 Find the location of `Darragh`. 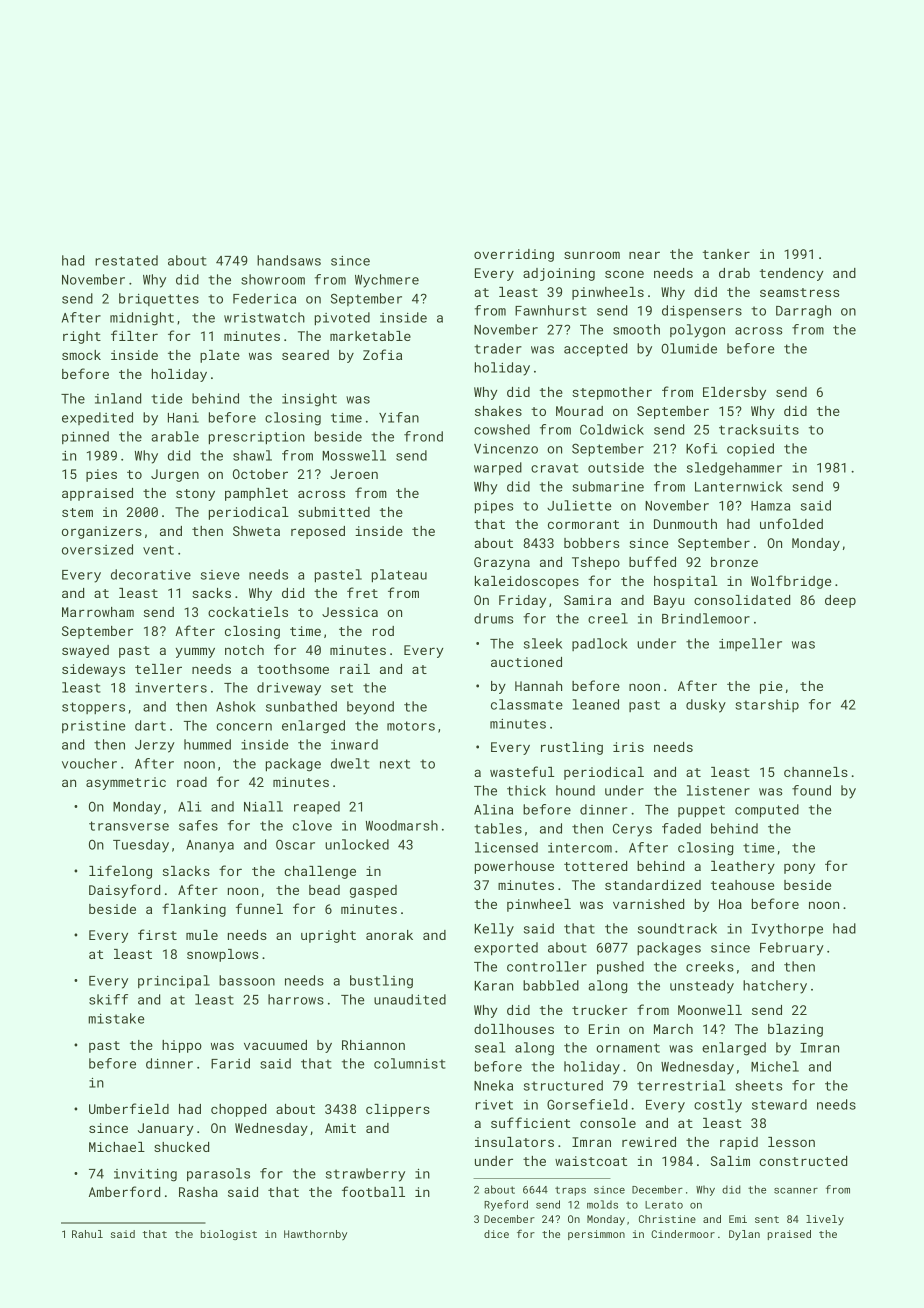

Darragh is located at coordinates (803, 312).
